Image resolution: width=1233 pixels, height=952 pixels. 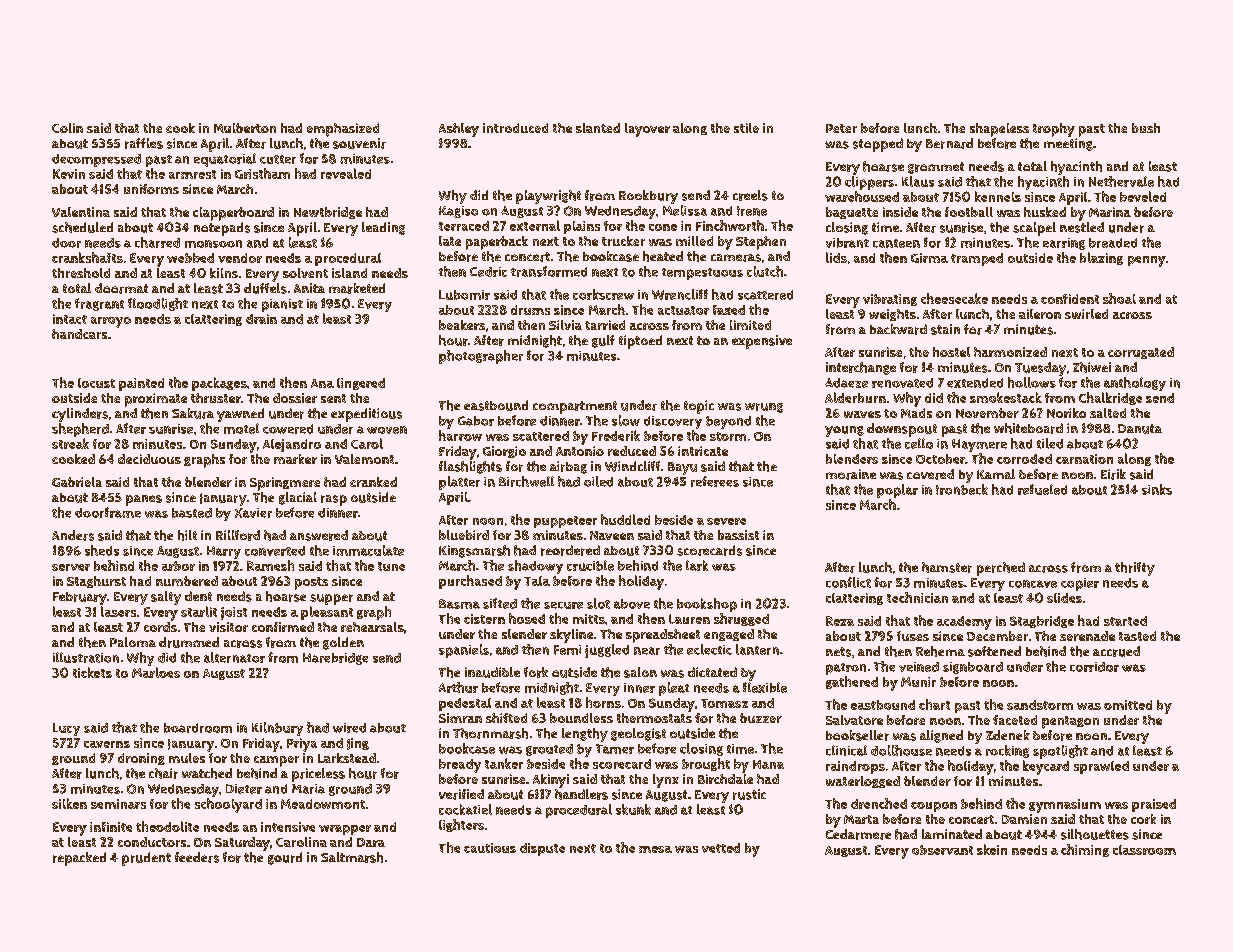 What do you see at coordinates (459, 130) in the page?
I see `Ashley` at bounding box center [459, 130].
